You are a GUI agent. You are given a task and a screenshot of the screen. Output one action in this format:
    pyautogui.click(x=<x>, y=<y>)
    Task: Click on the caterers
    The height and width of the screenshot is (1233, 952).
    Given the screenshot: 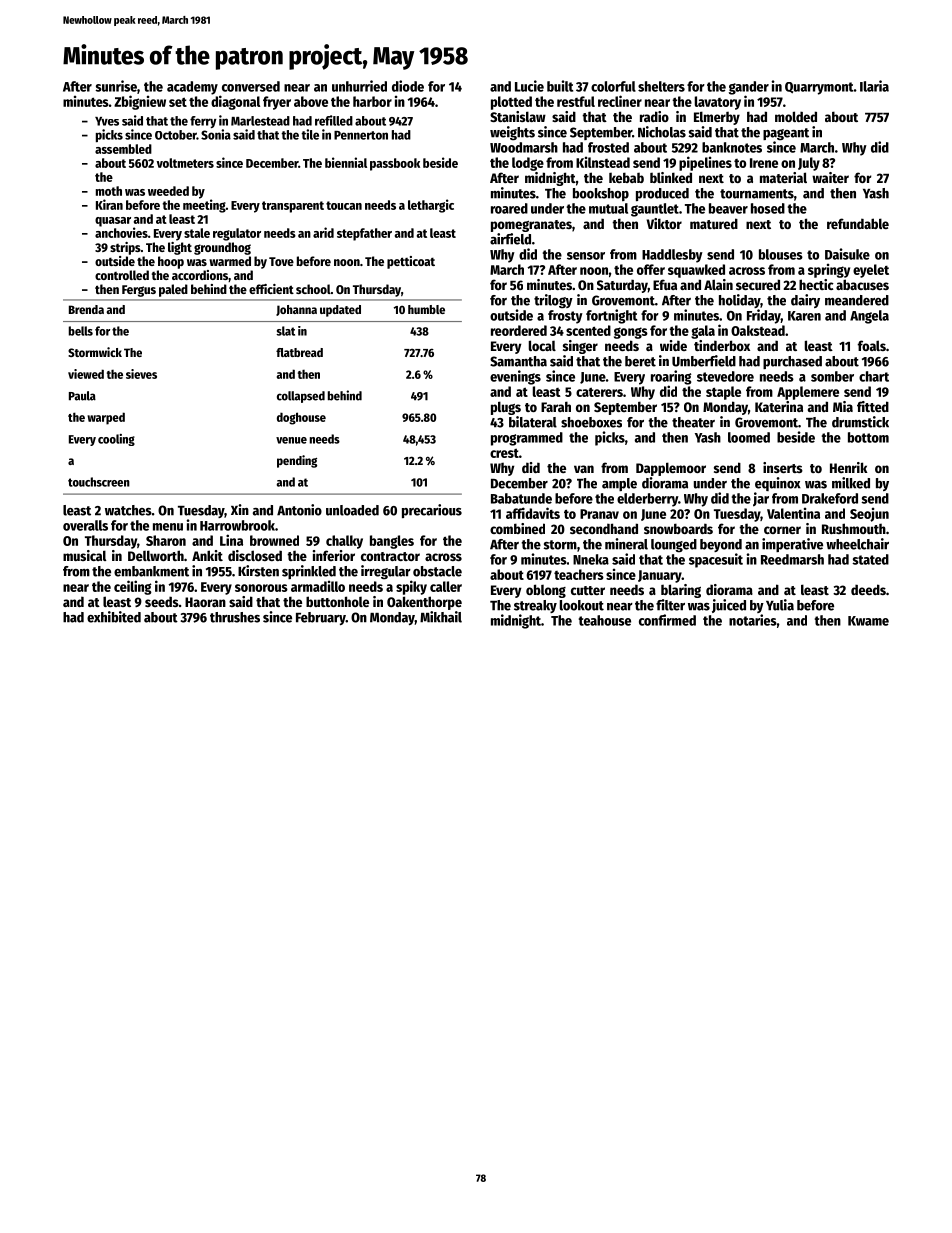 What is the action you would take?
    pyautogui.click(x=599, y=392)
